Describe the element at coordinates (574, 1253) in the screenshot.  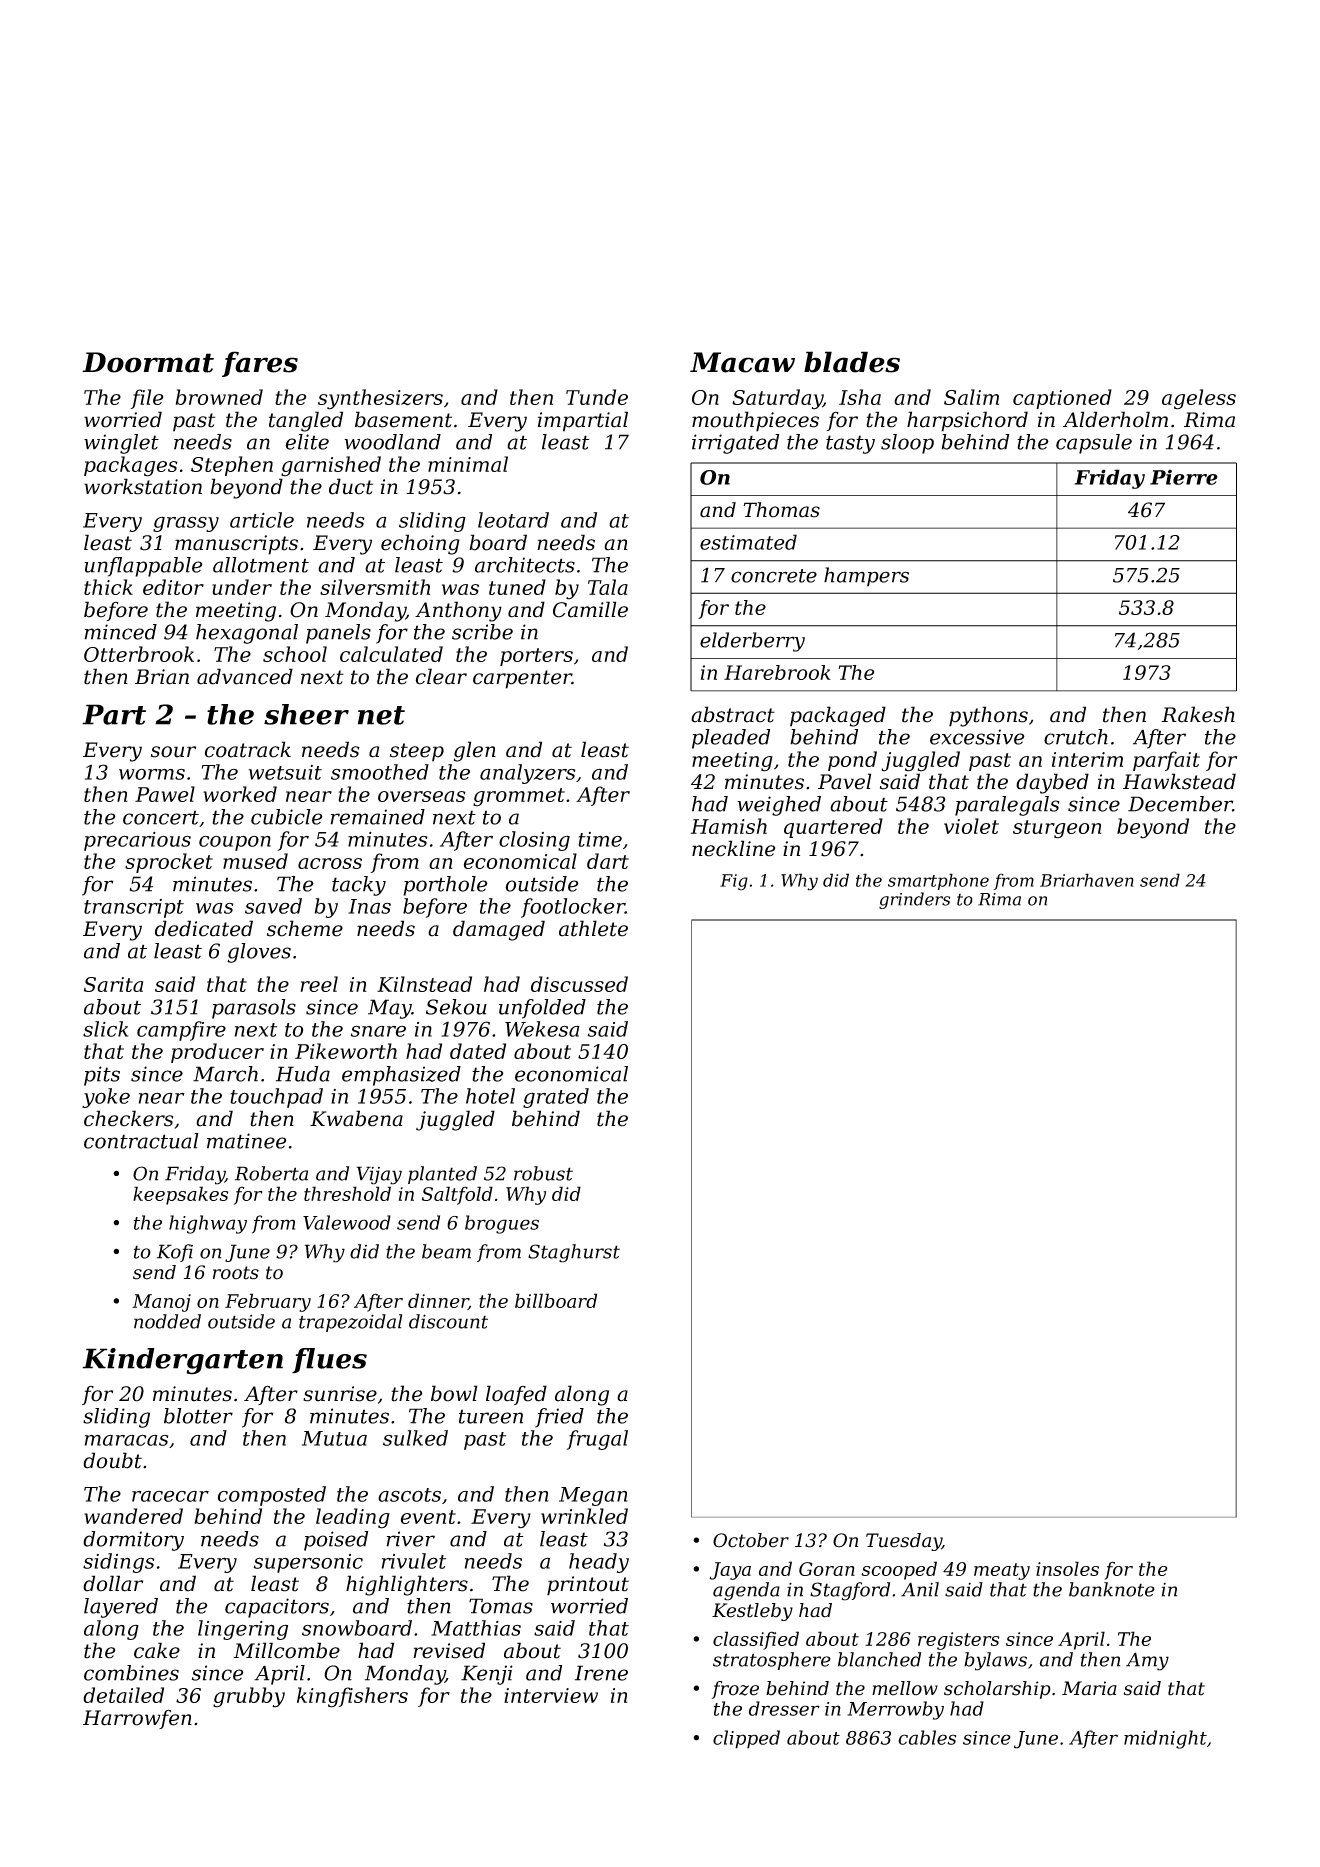
I see `Staghurst` at that location.
